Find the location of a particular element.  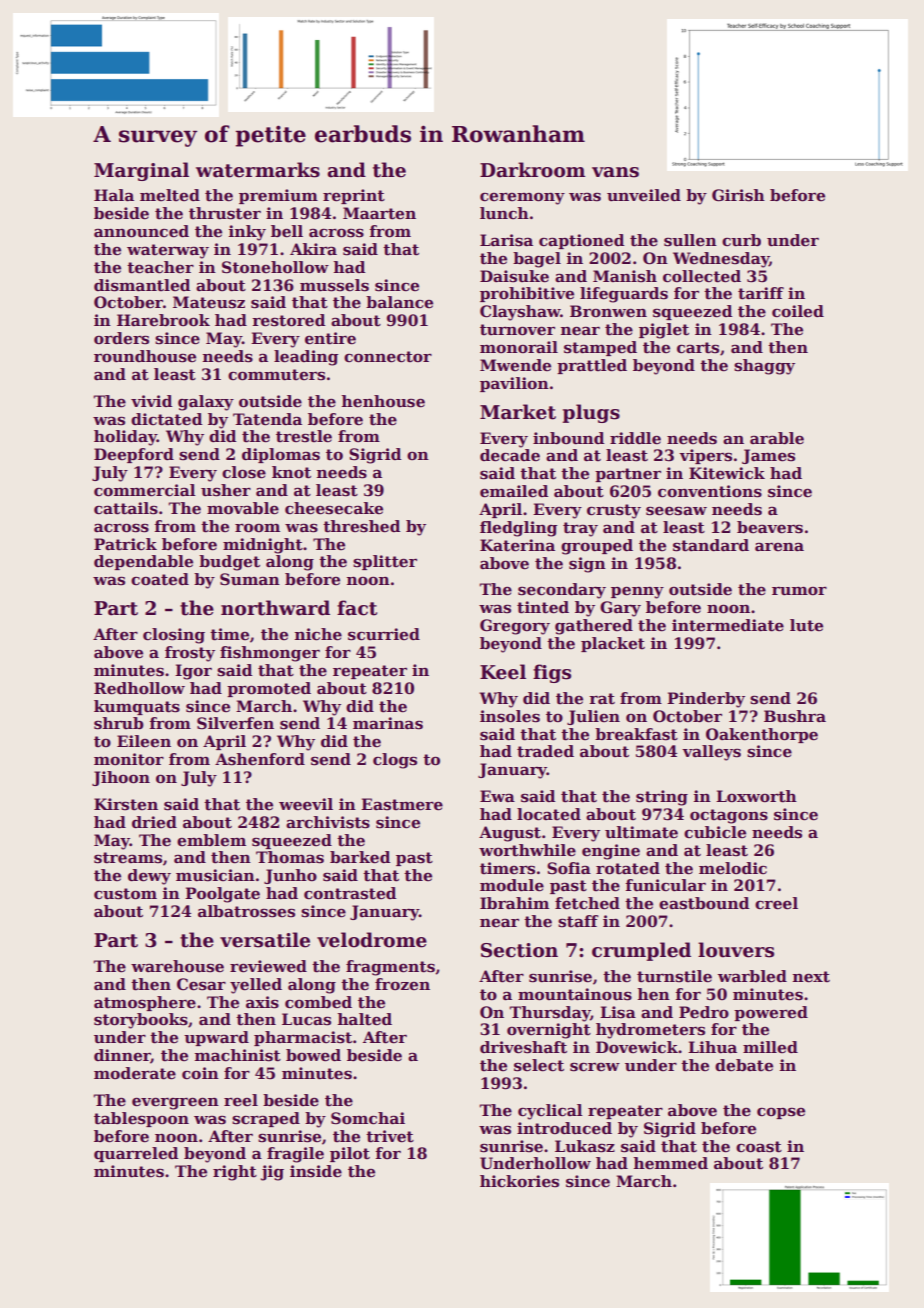

powered is located at coordinates (771, 1013).
